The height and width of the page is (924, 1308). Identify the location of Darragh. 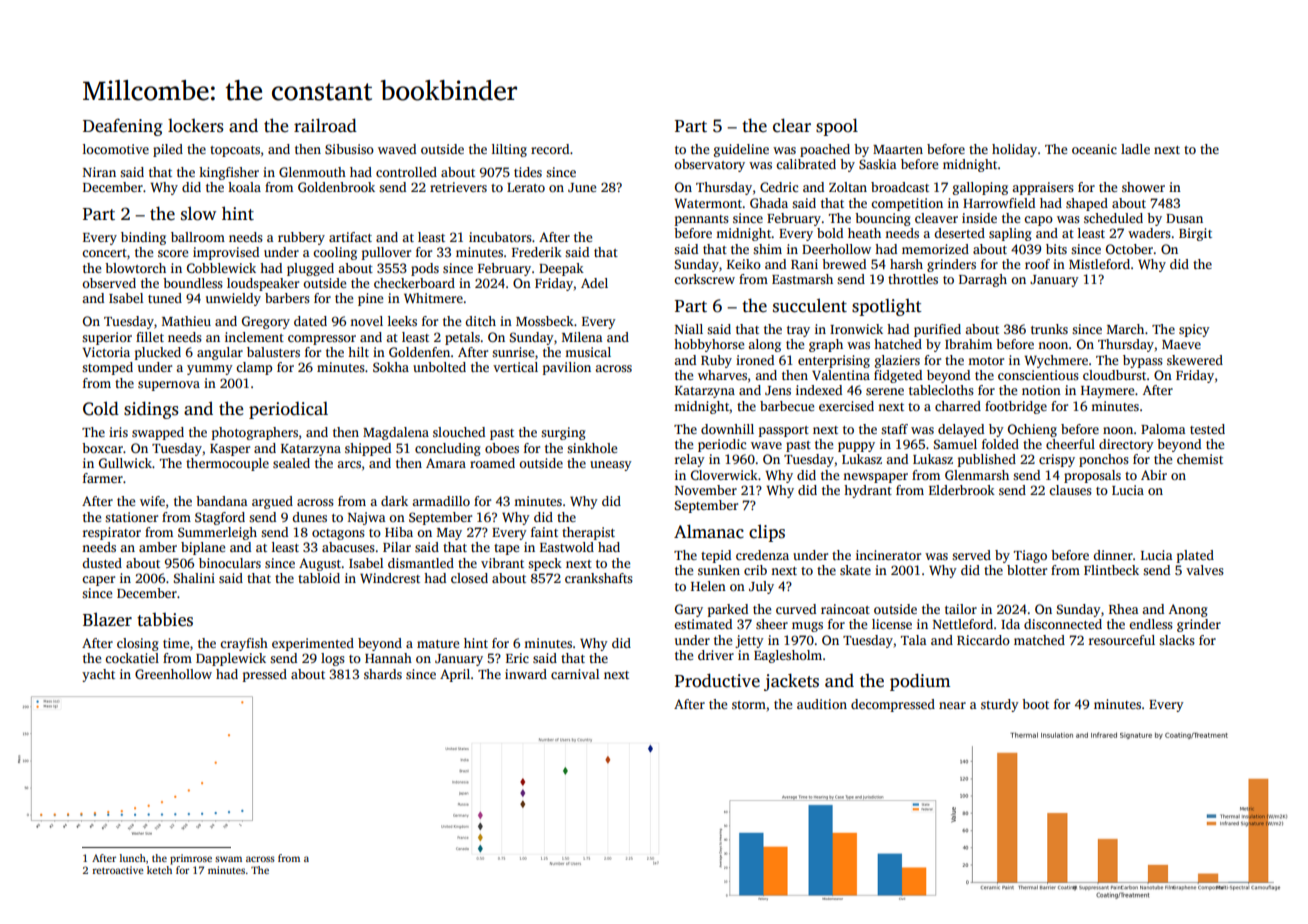
(983, 280).
